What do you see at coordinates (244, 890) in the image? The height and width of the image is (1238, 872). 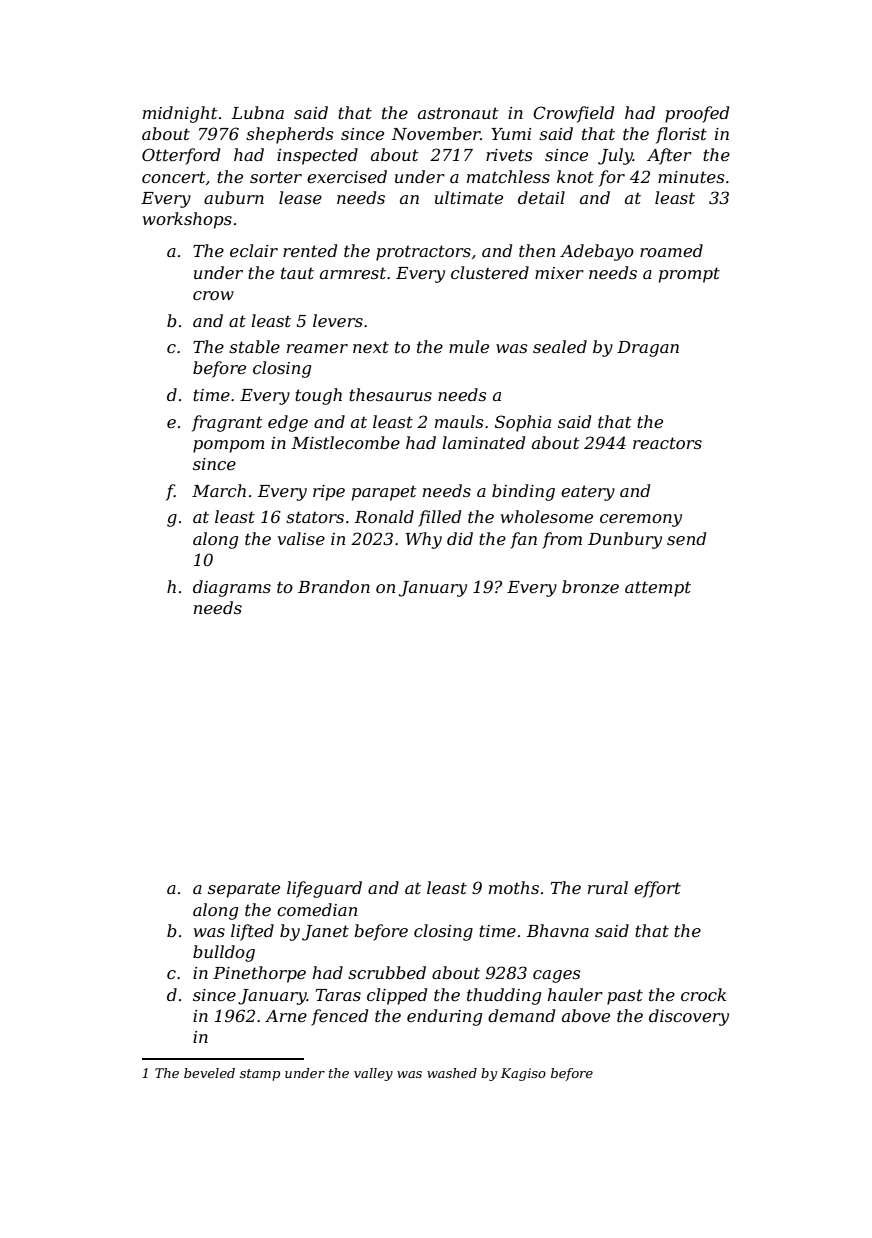 I see `separate` at bounding box center [244, 890].
